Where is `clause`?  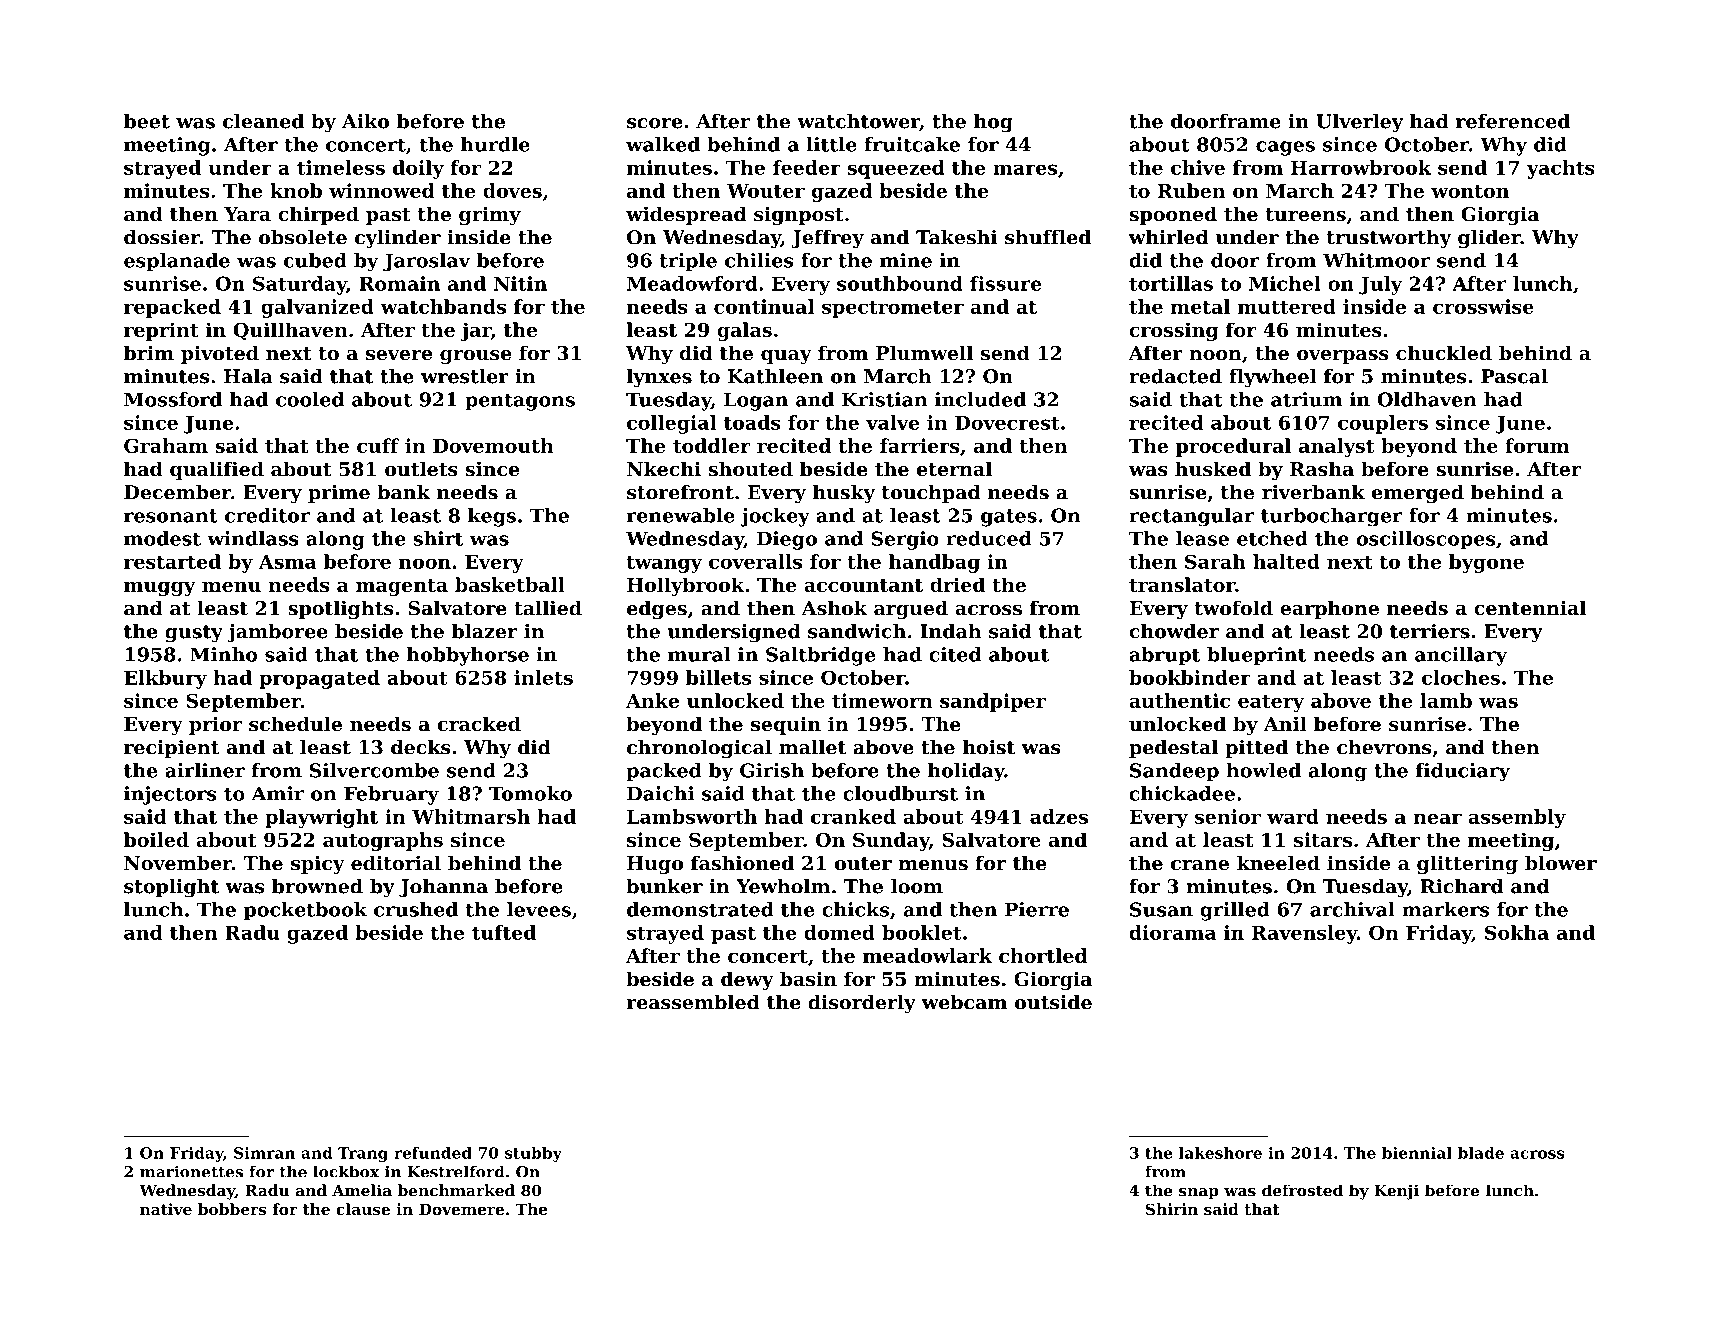
clause is located at coordinates (363, 1209).
